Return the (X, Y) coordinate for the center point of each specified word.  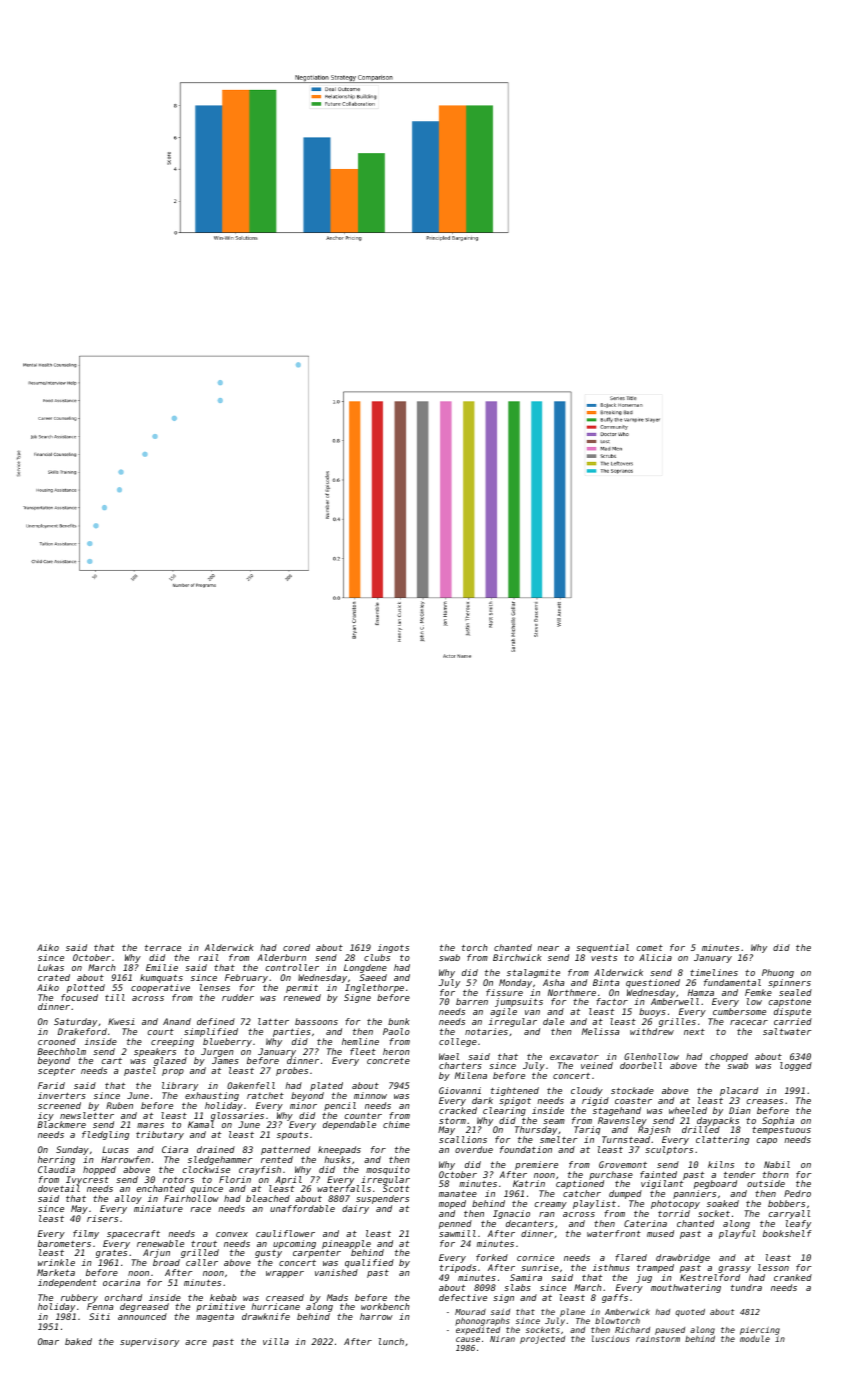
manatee (458, 1193)
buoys (652, 1012)
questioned (653, 983)
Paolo (396, 1031)
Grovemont (623, 1164)
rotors (178, 1180)
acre (196, 1342)
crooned (57, 1041)
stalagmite (533, 973)
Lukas (51, 967)
